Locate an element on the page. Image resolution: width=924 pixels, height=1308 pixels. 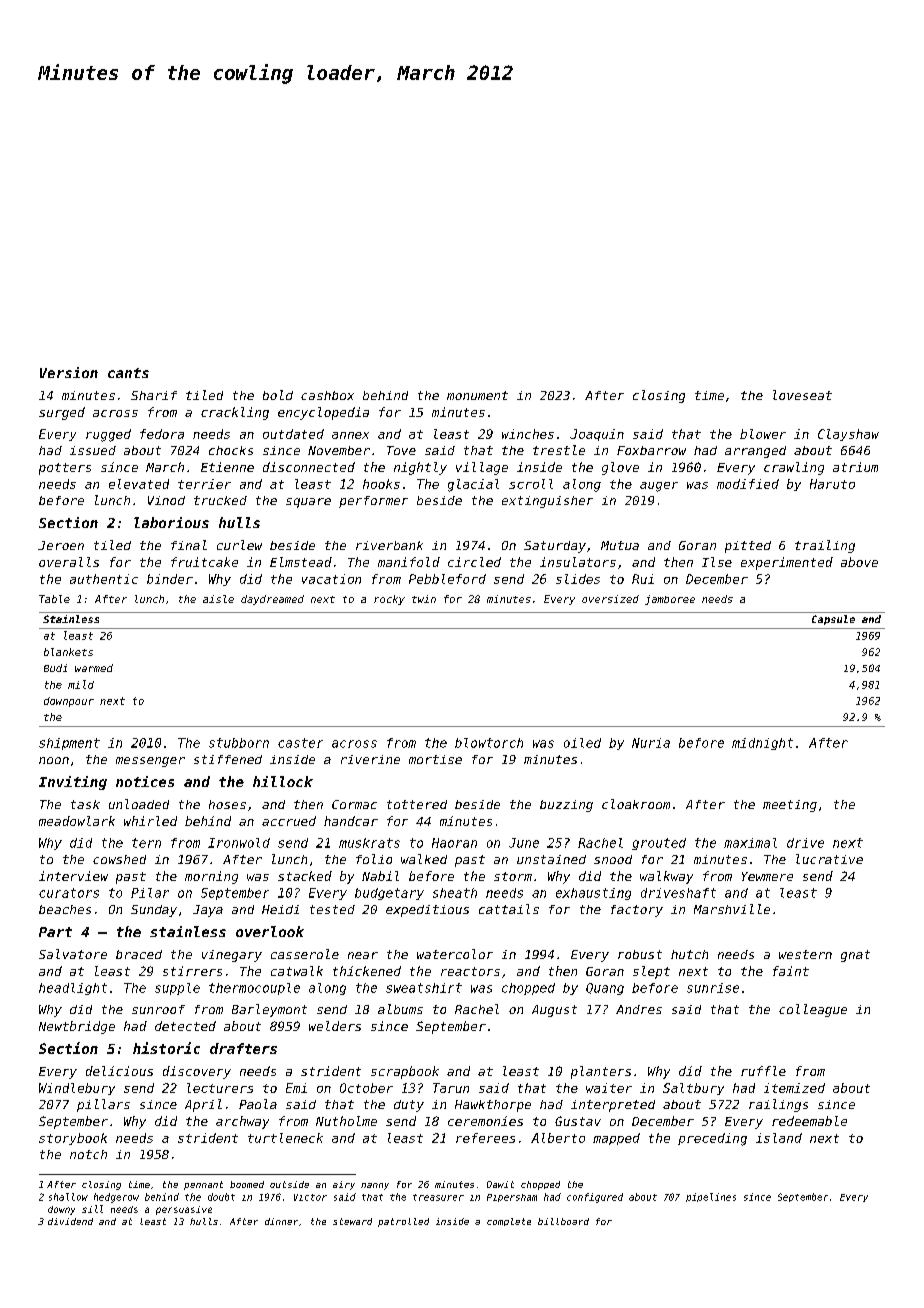
oiled is located at coordinates (582, 743).
